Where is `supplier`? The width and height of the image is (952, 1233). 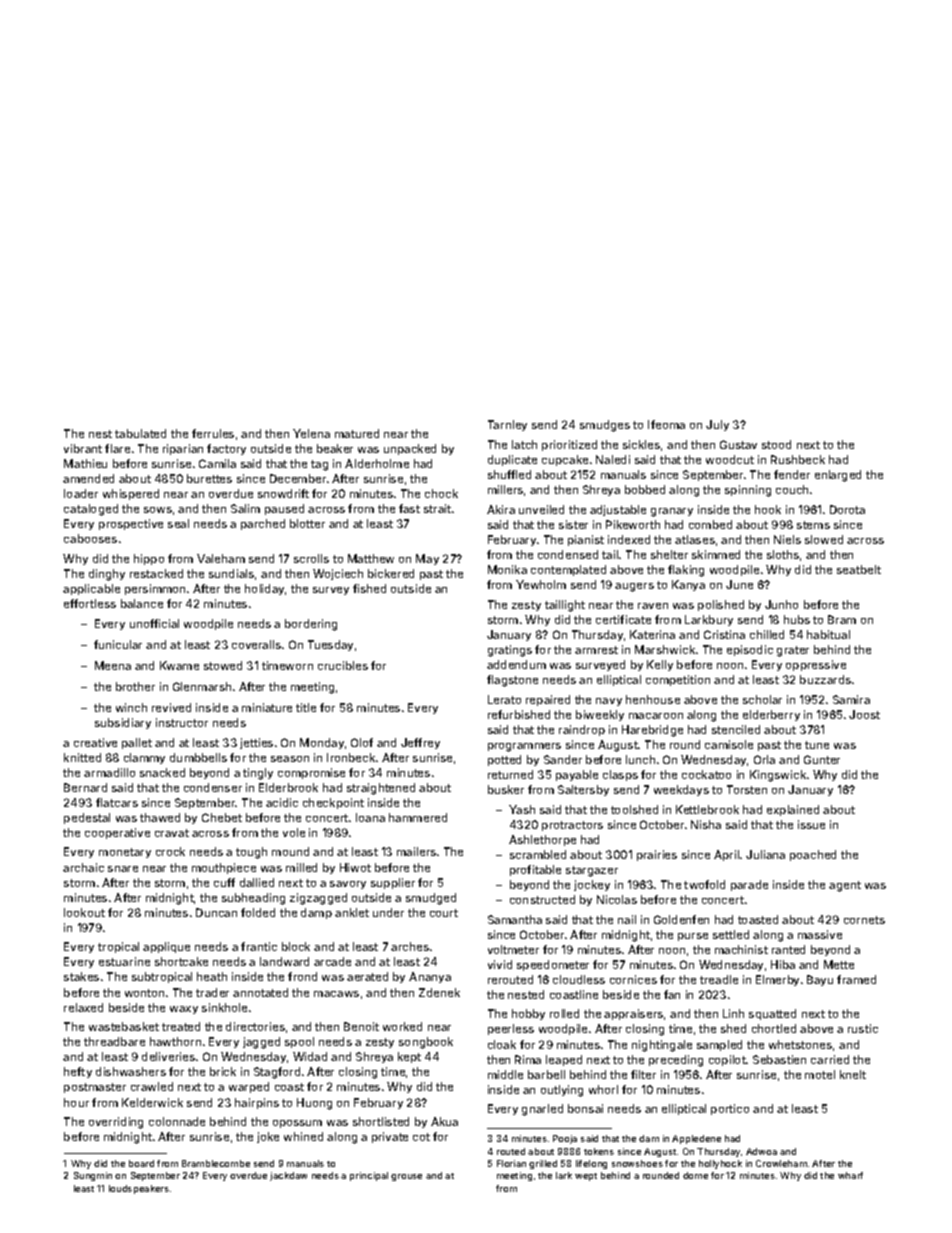
supplier is located at coordinates (393, 883).
